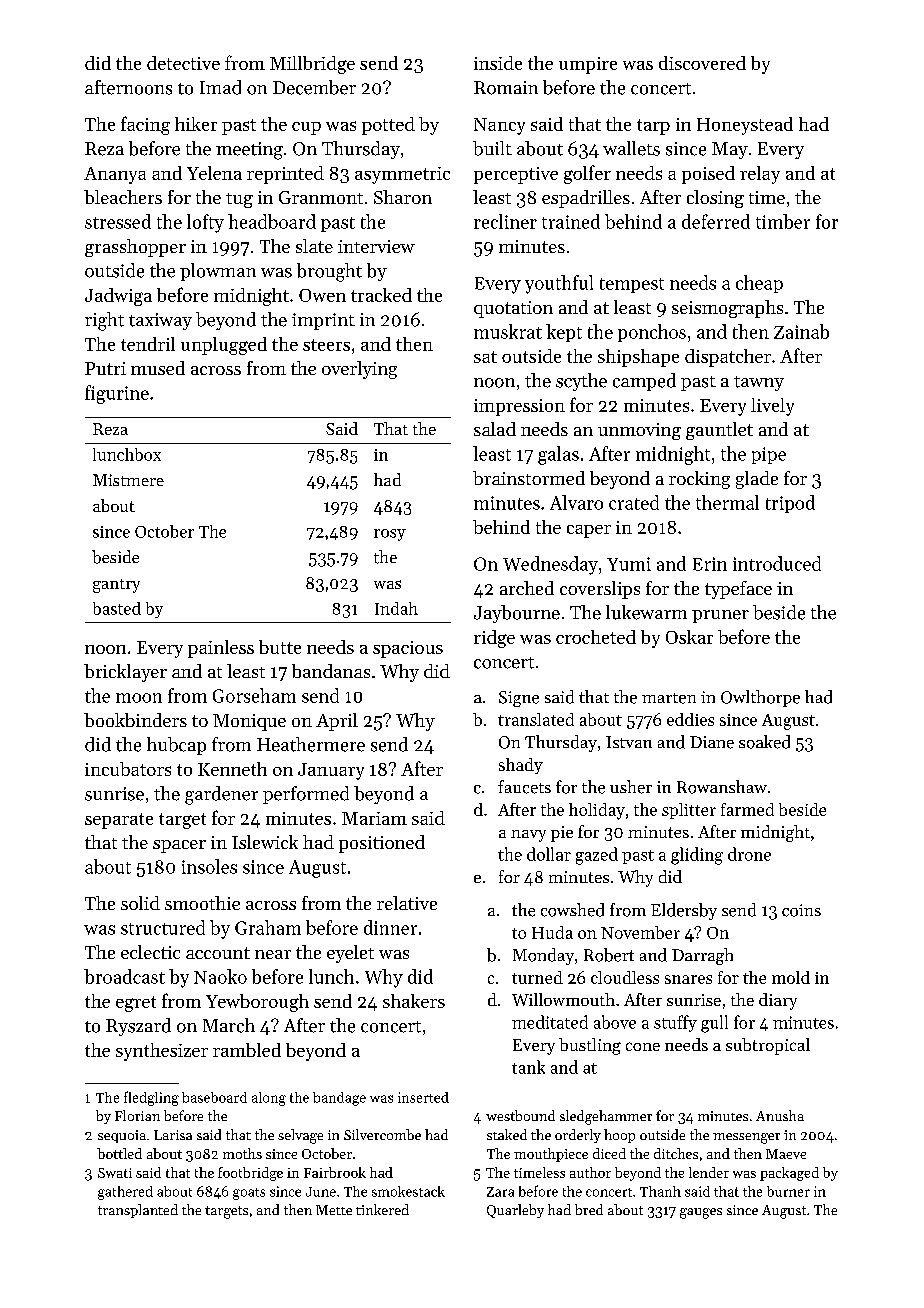 The image size is (924, 1308). Describe the element at coordinates (643, 1046) in the document. I see `cone` at that location.
